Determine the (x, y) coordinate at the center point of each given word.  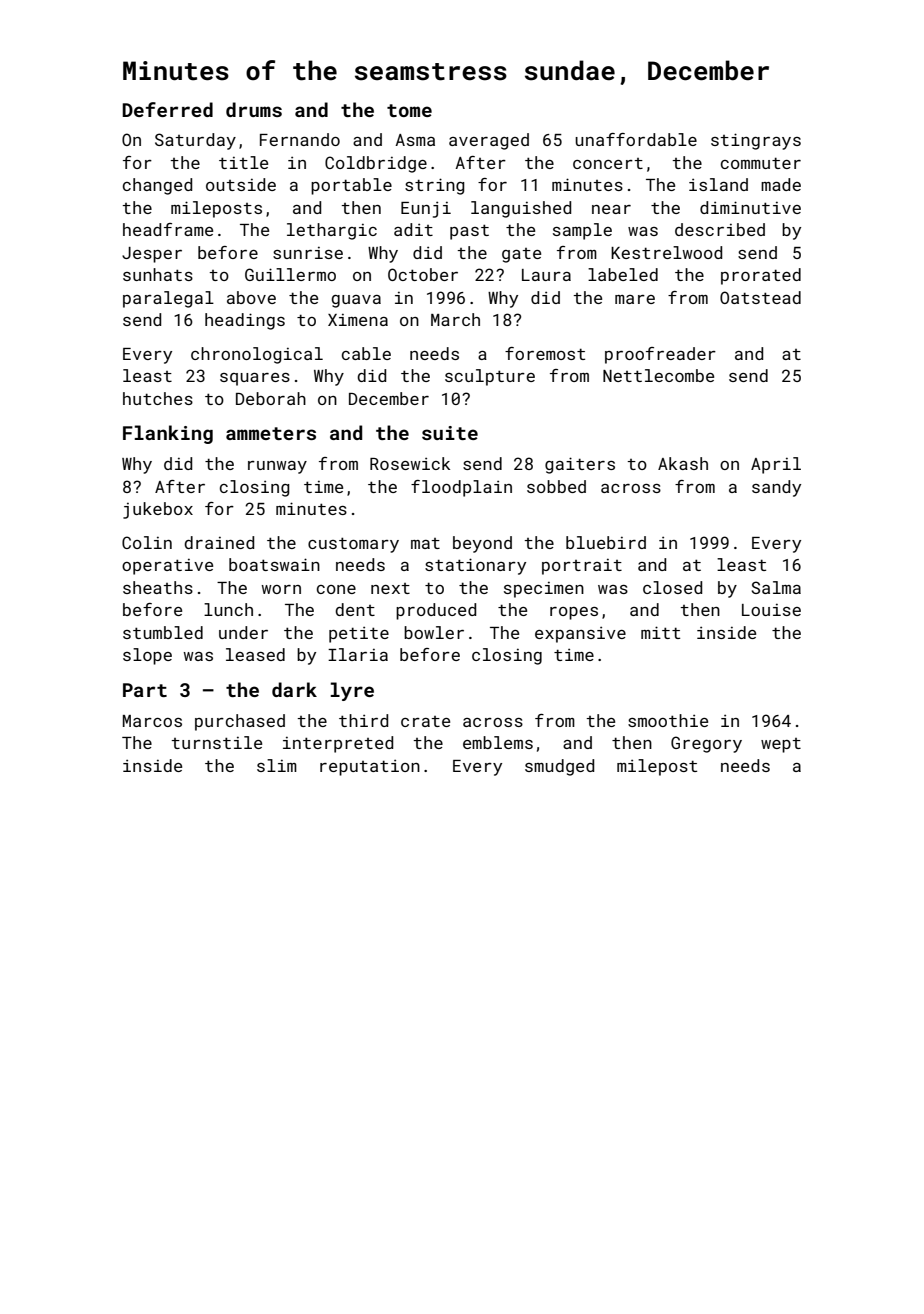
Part (145, 690)
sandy (776, 488)
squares (255, 379)
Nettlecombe (658, 375)
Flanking (168, 434)
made (781, 184)
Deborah (271, 398)
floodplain (461, 488)
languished (521, 209)
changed (157, 186)
